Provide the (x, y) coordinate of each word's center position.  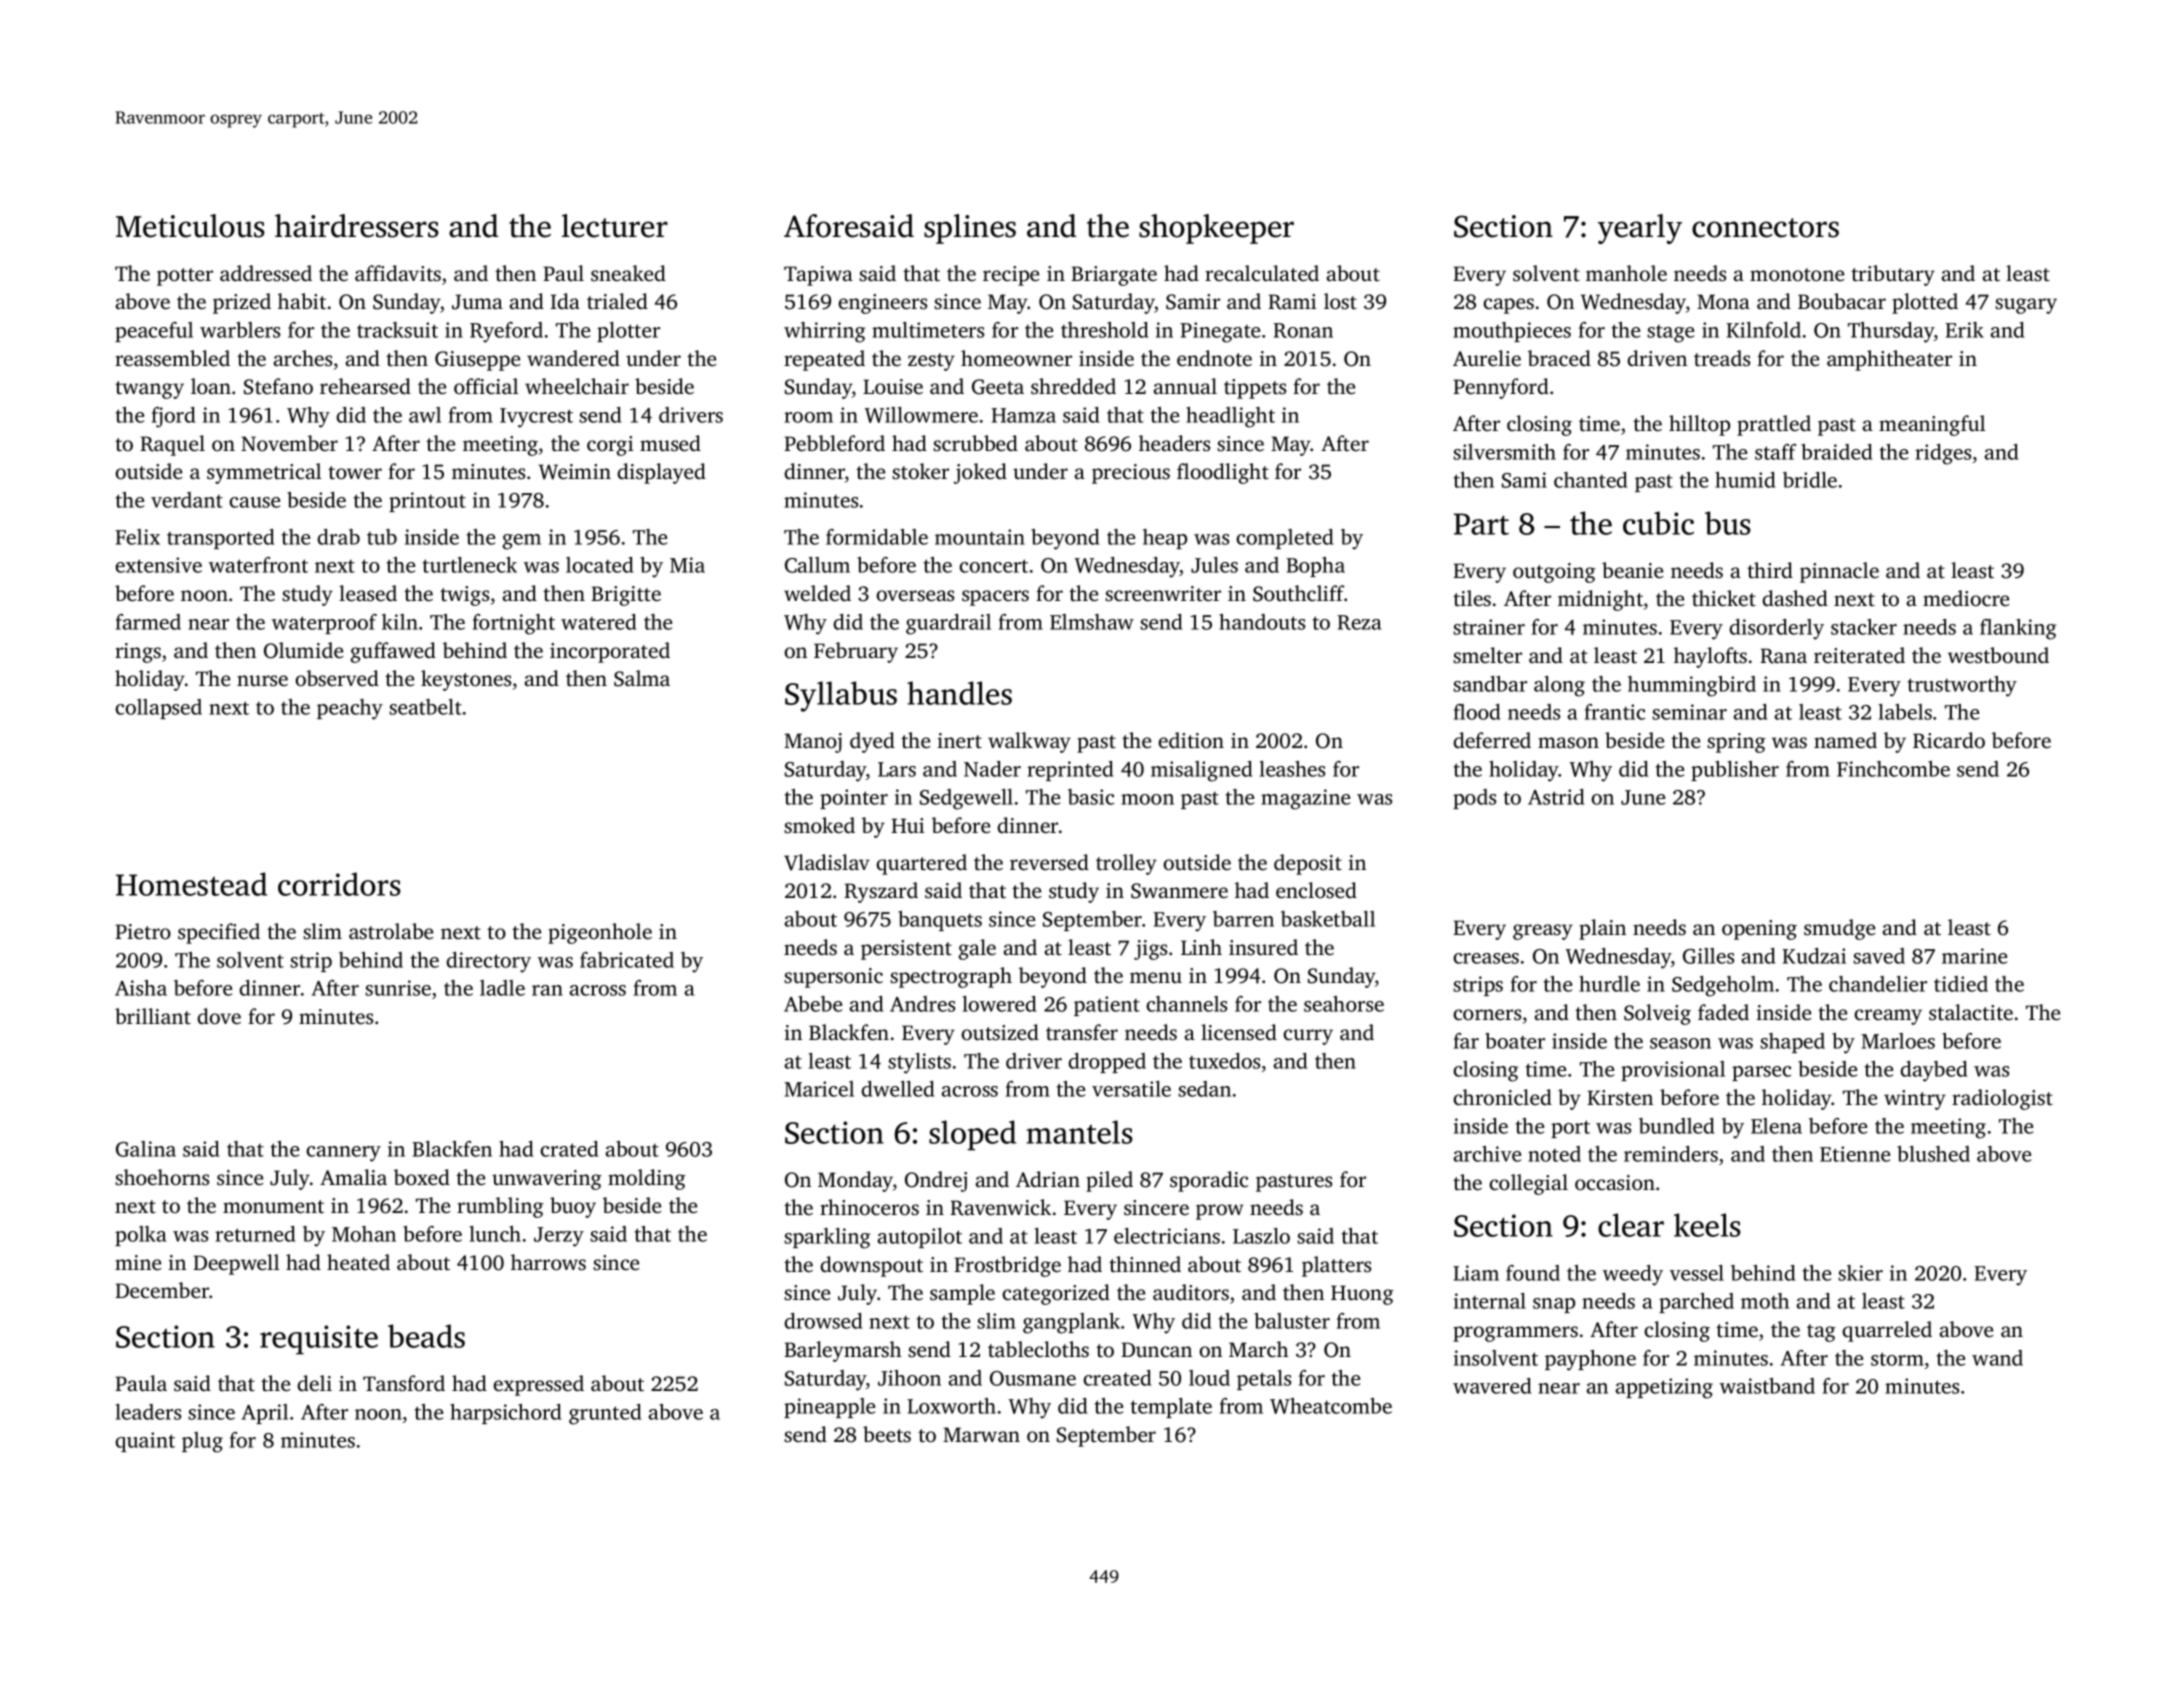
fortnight (514, 624)
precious (1131, 474)
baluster (1292, 1321)
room (808, 417)
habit (302, 301)
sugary (2026, 306)
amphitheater (1889, 360)
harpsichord (505, 1414)
